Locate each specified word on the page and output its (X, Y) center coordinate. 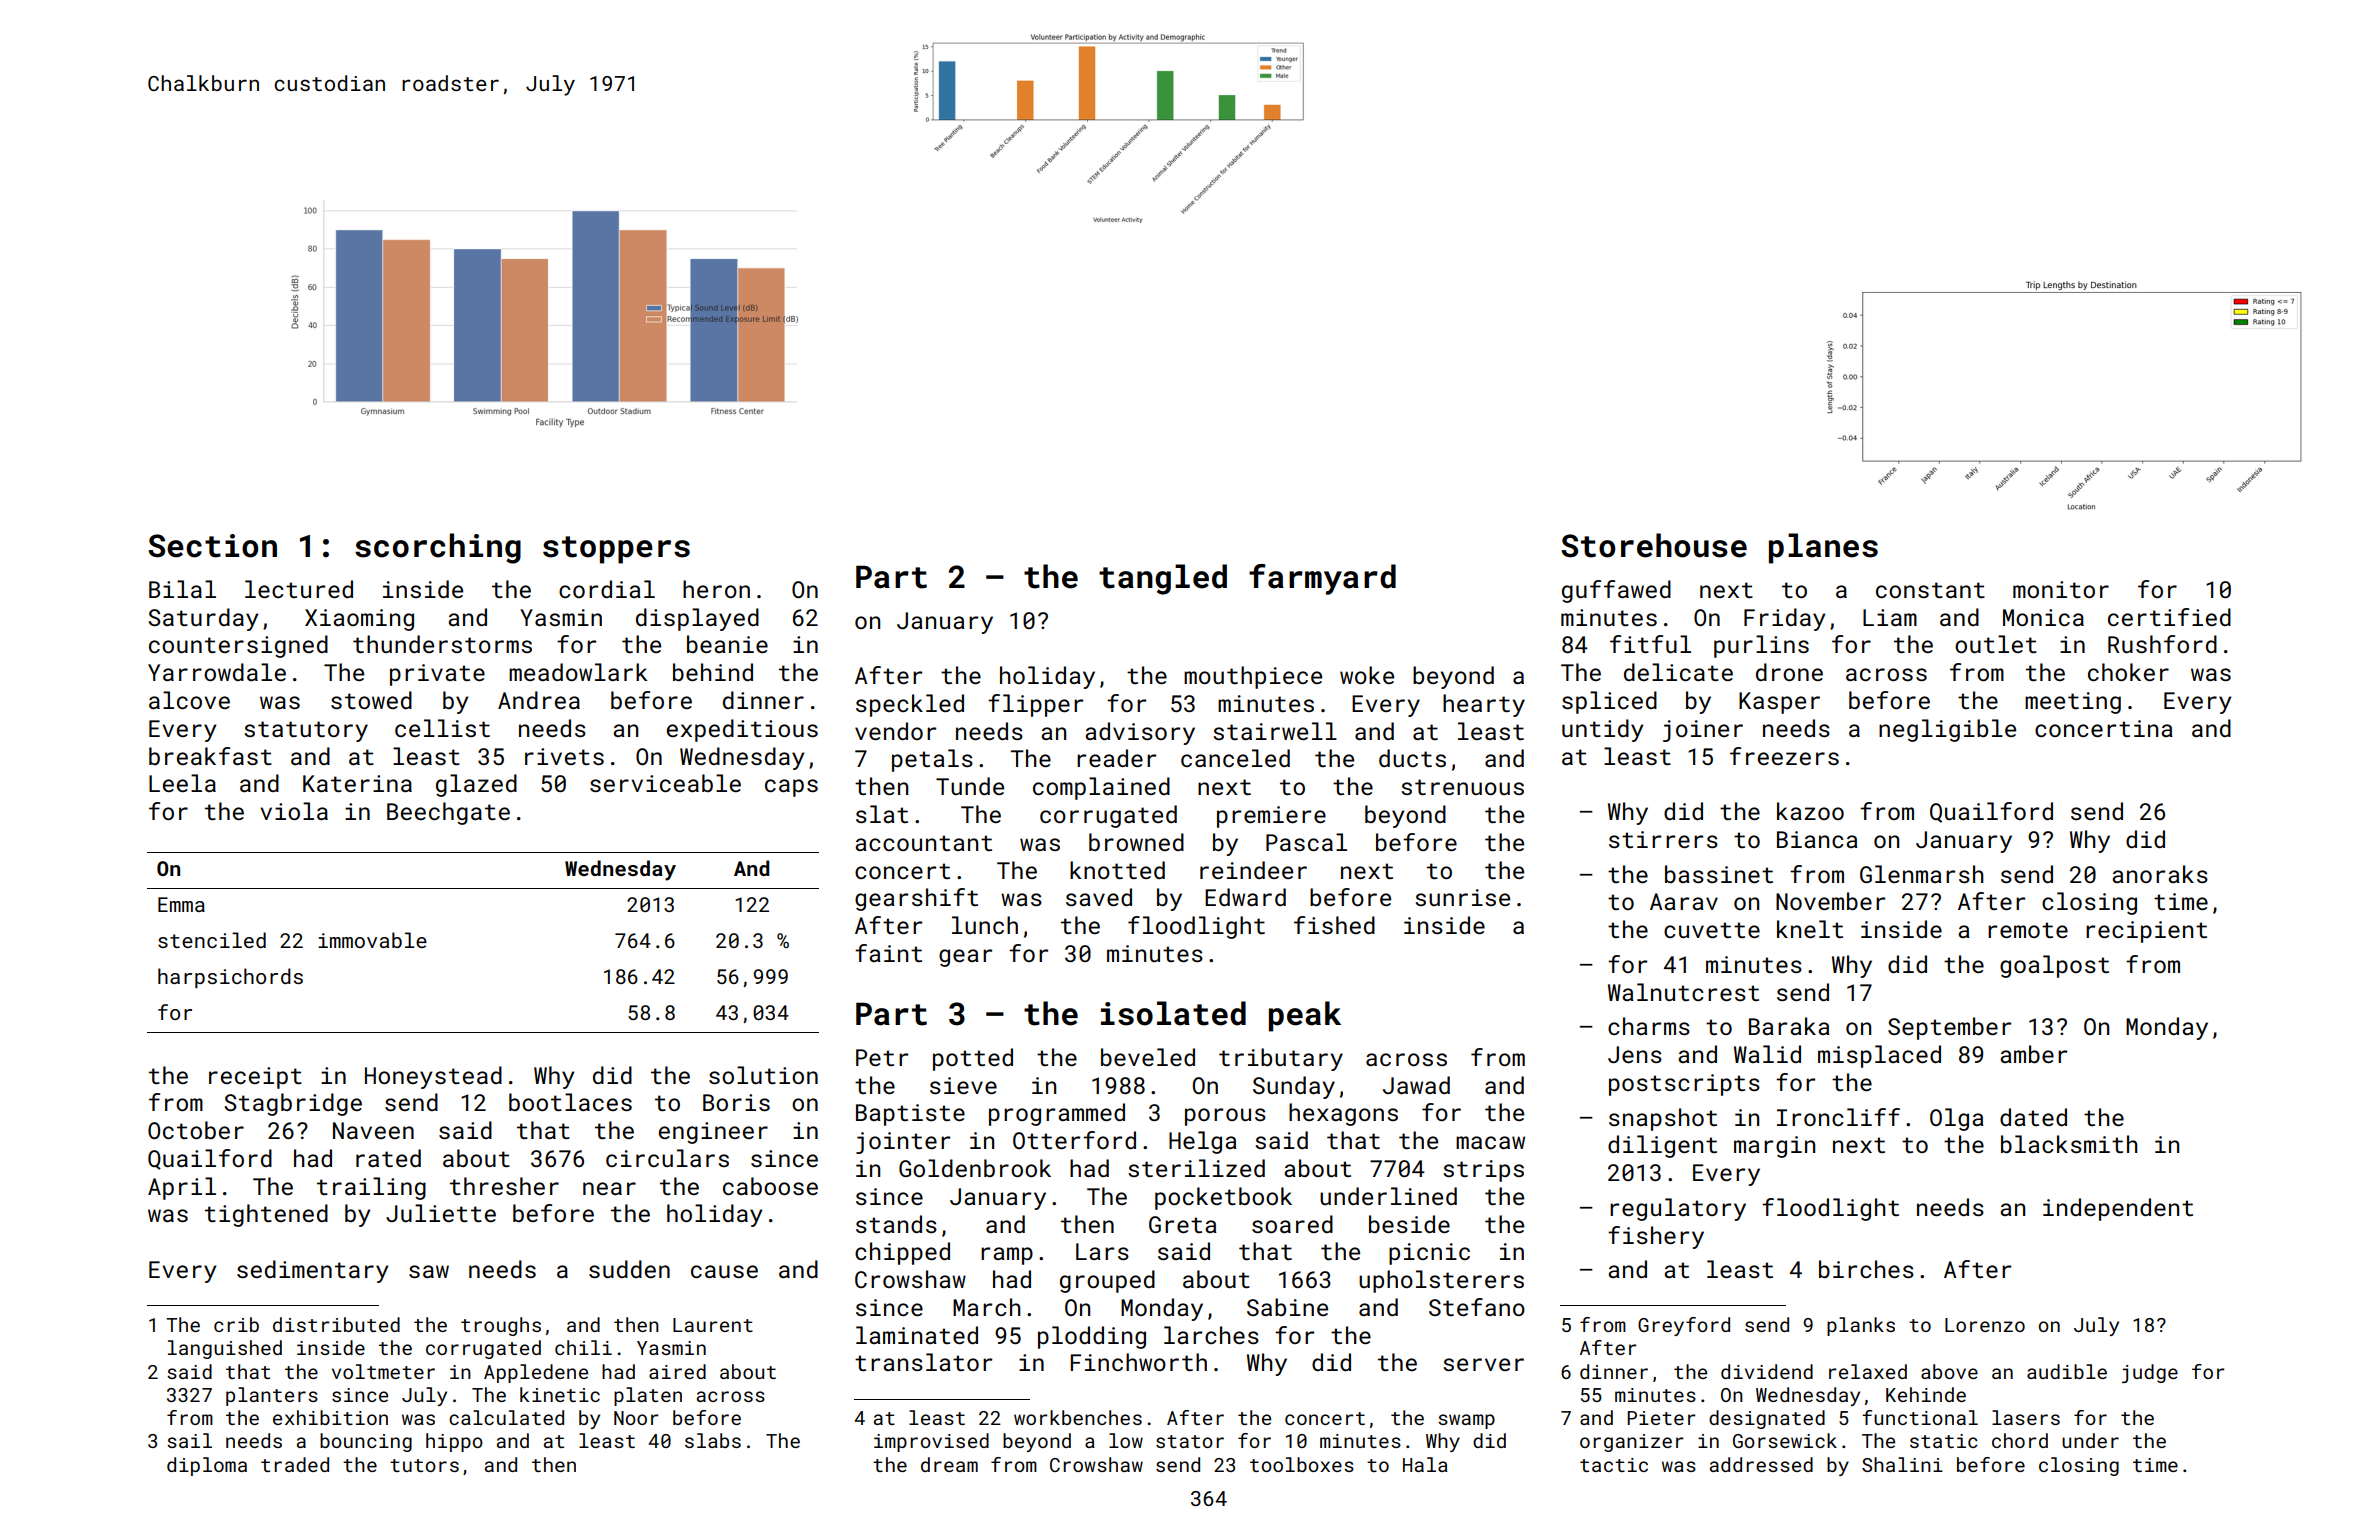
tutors (424, 1465)
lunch (985, 925)
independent (2118, 1209)
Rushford (2162, 644)
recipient (2146, 932)
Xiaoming (359, 620)
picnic (1429, 1254)
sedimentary (313, 1271)
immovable (372, 940)
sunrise (1462, 897)
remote (2028, 930)
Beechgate (448, 813)
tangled (1163, 579)
